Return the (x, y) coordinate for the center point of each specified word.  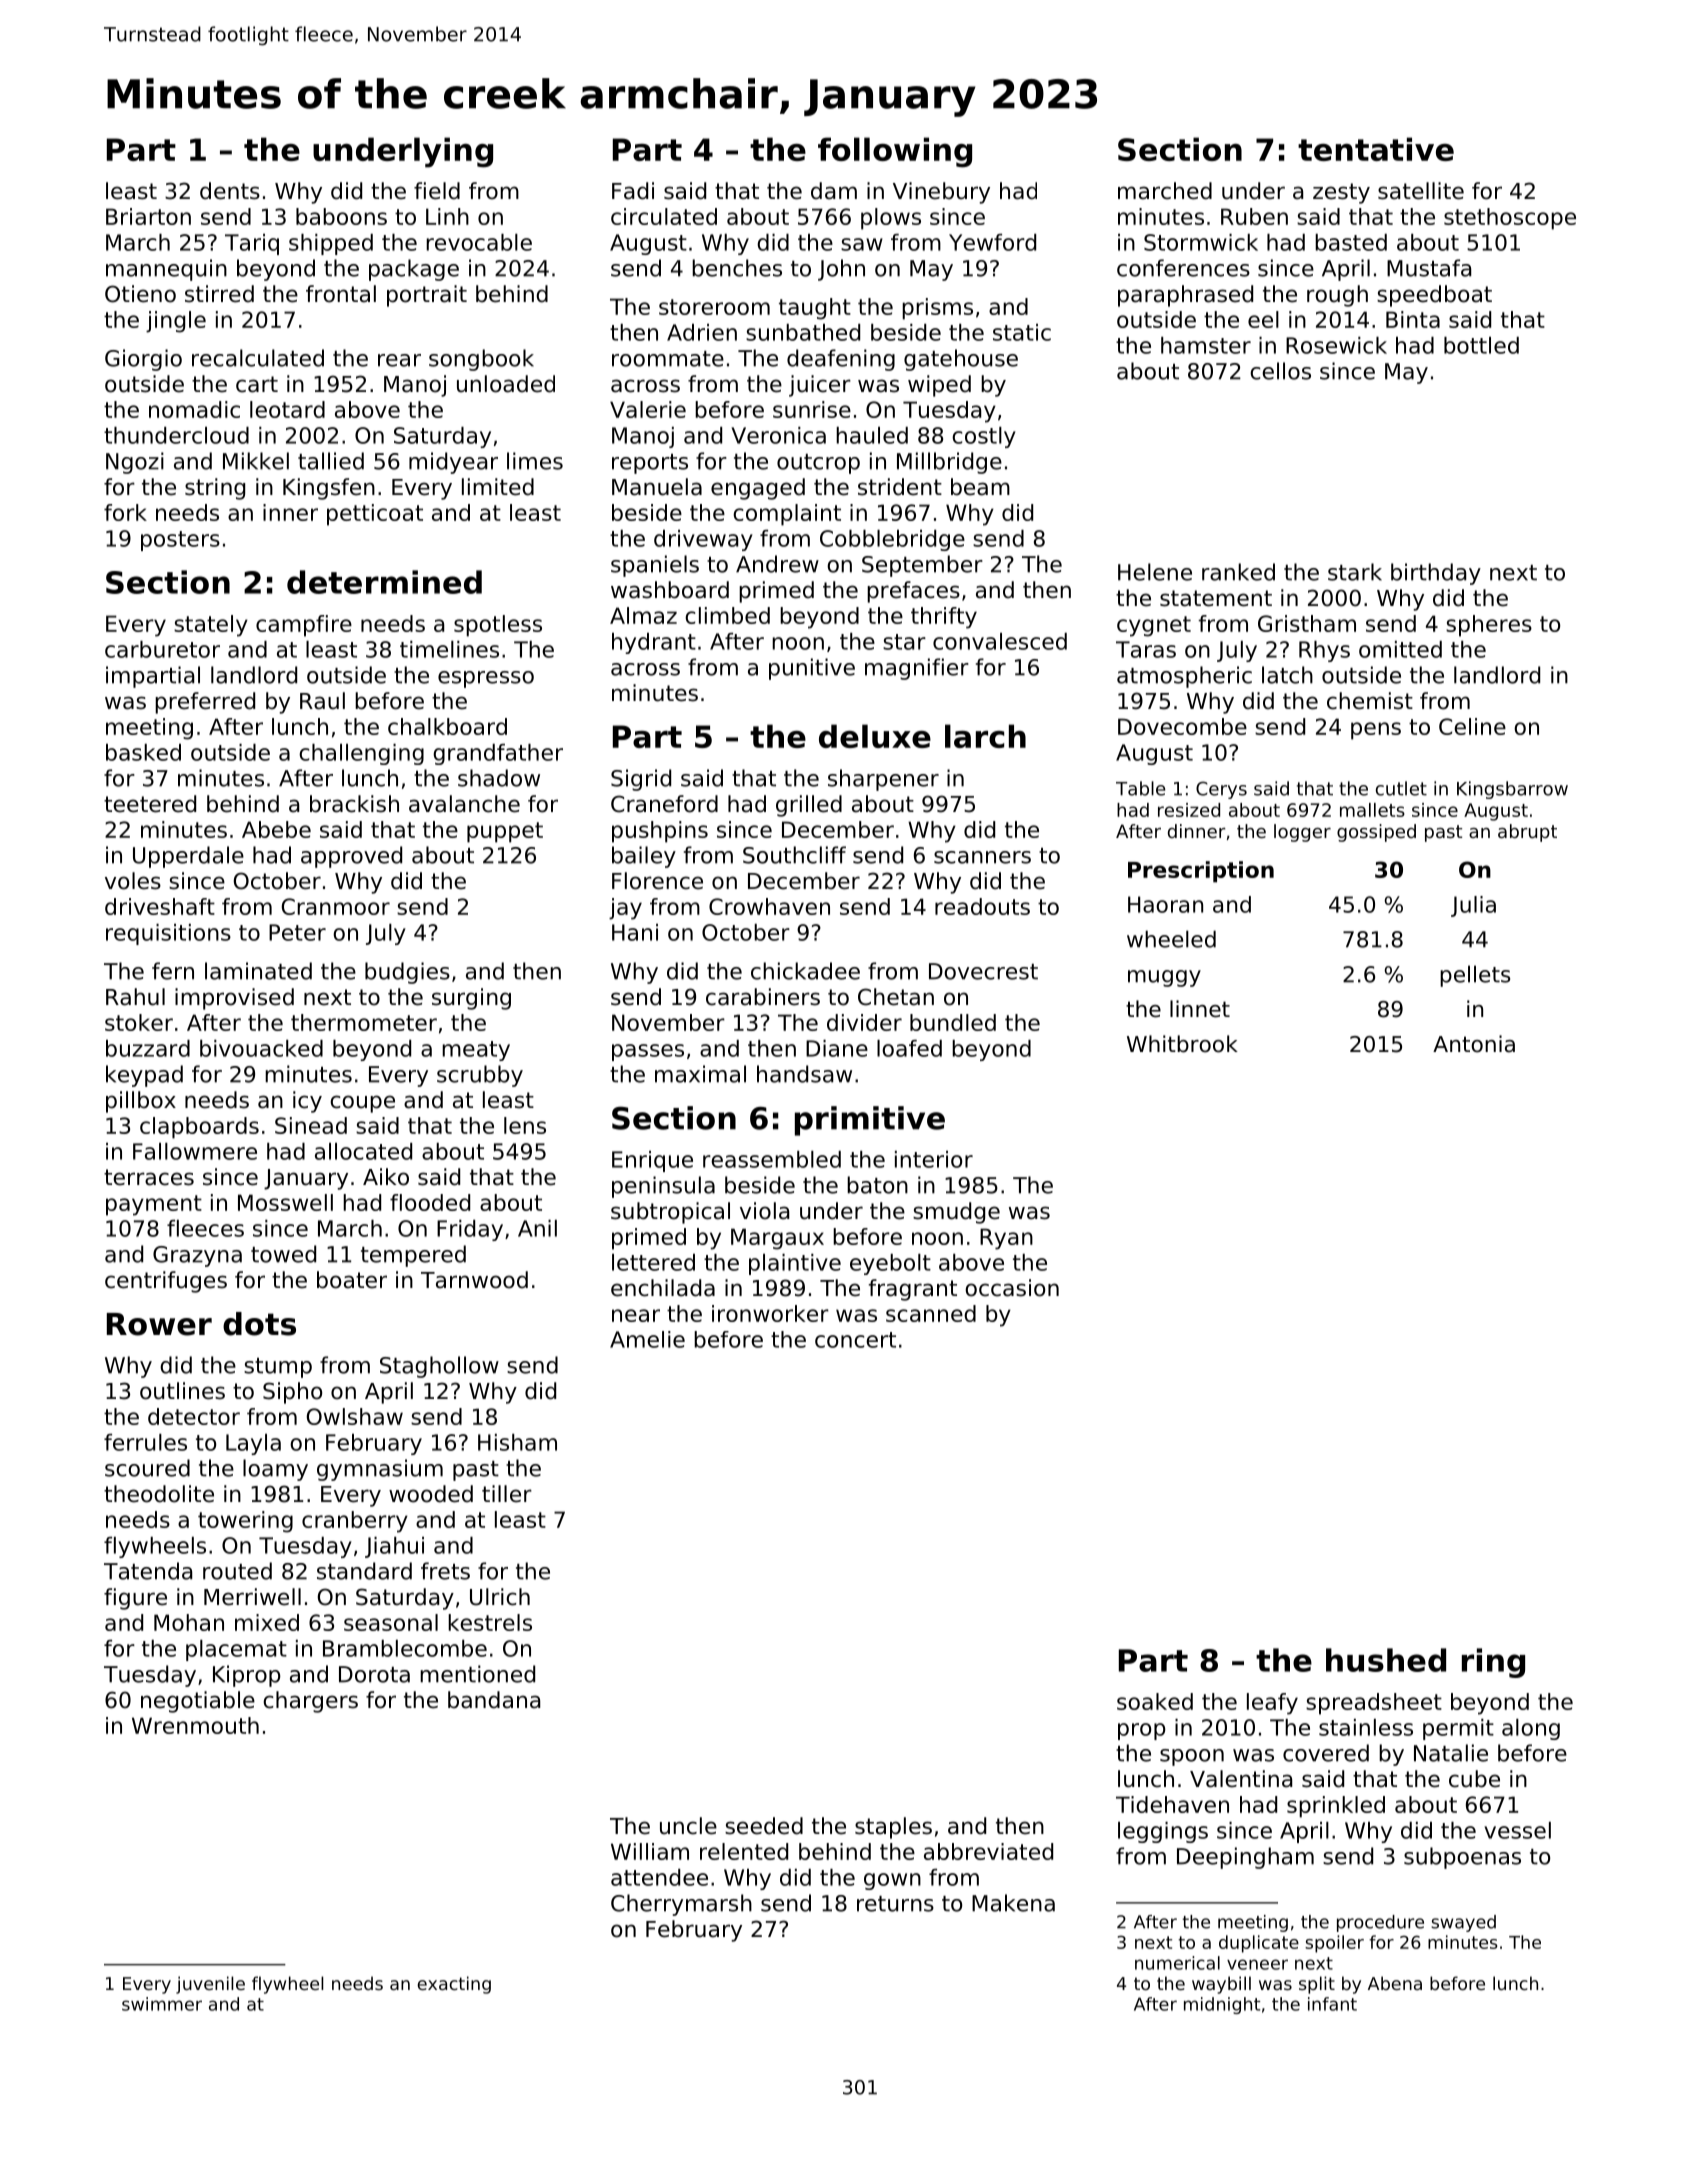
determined (384, 582)
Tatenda (148, 1571)
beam (980, 487)
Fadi (633, 191)
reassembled (772, 1159)
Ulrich (500, 1597)
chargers (311, 1702)
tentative (1376, 149)
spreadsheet (1374, 1704)
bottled (1481, 345)
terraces (149, 1177)
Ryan (1006, 1239)
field (437, 191)
